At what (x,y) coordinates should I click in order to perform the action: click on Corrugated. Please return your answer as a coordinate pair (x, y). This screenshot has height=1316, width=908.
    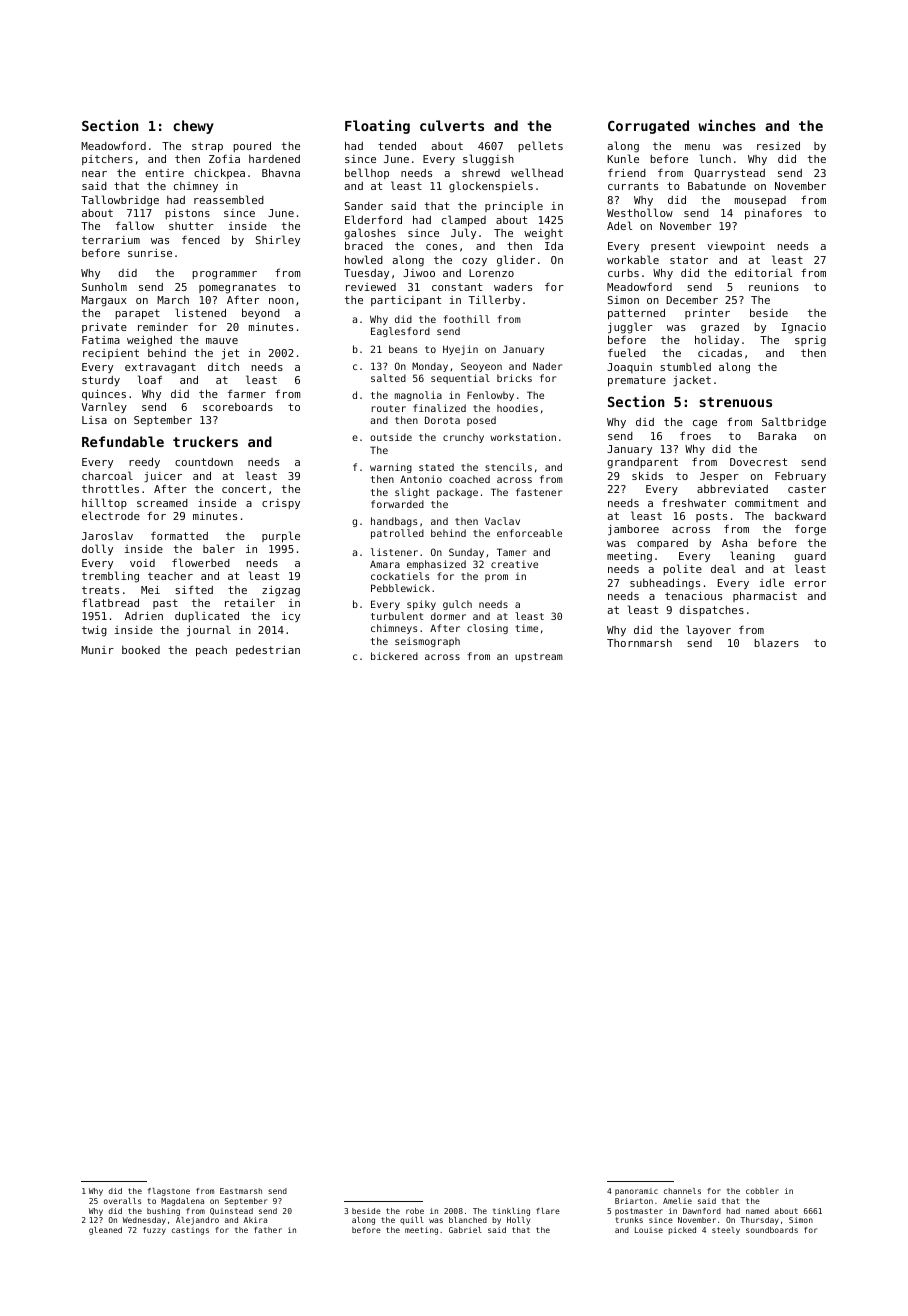
    Looking at the image, I should click on (648, 127).
